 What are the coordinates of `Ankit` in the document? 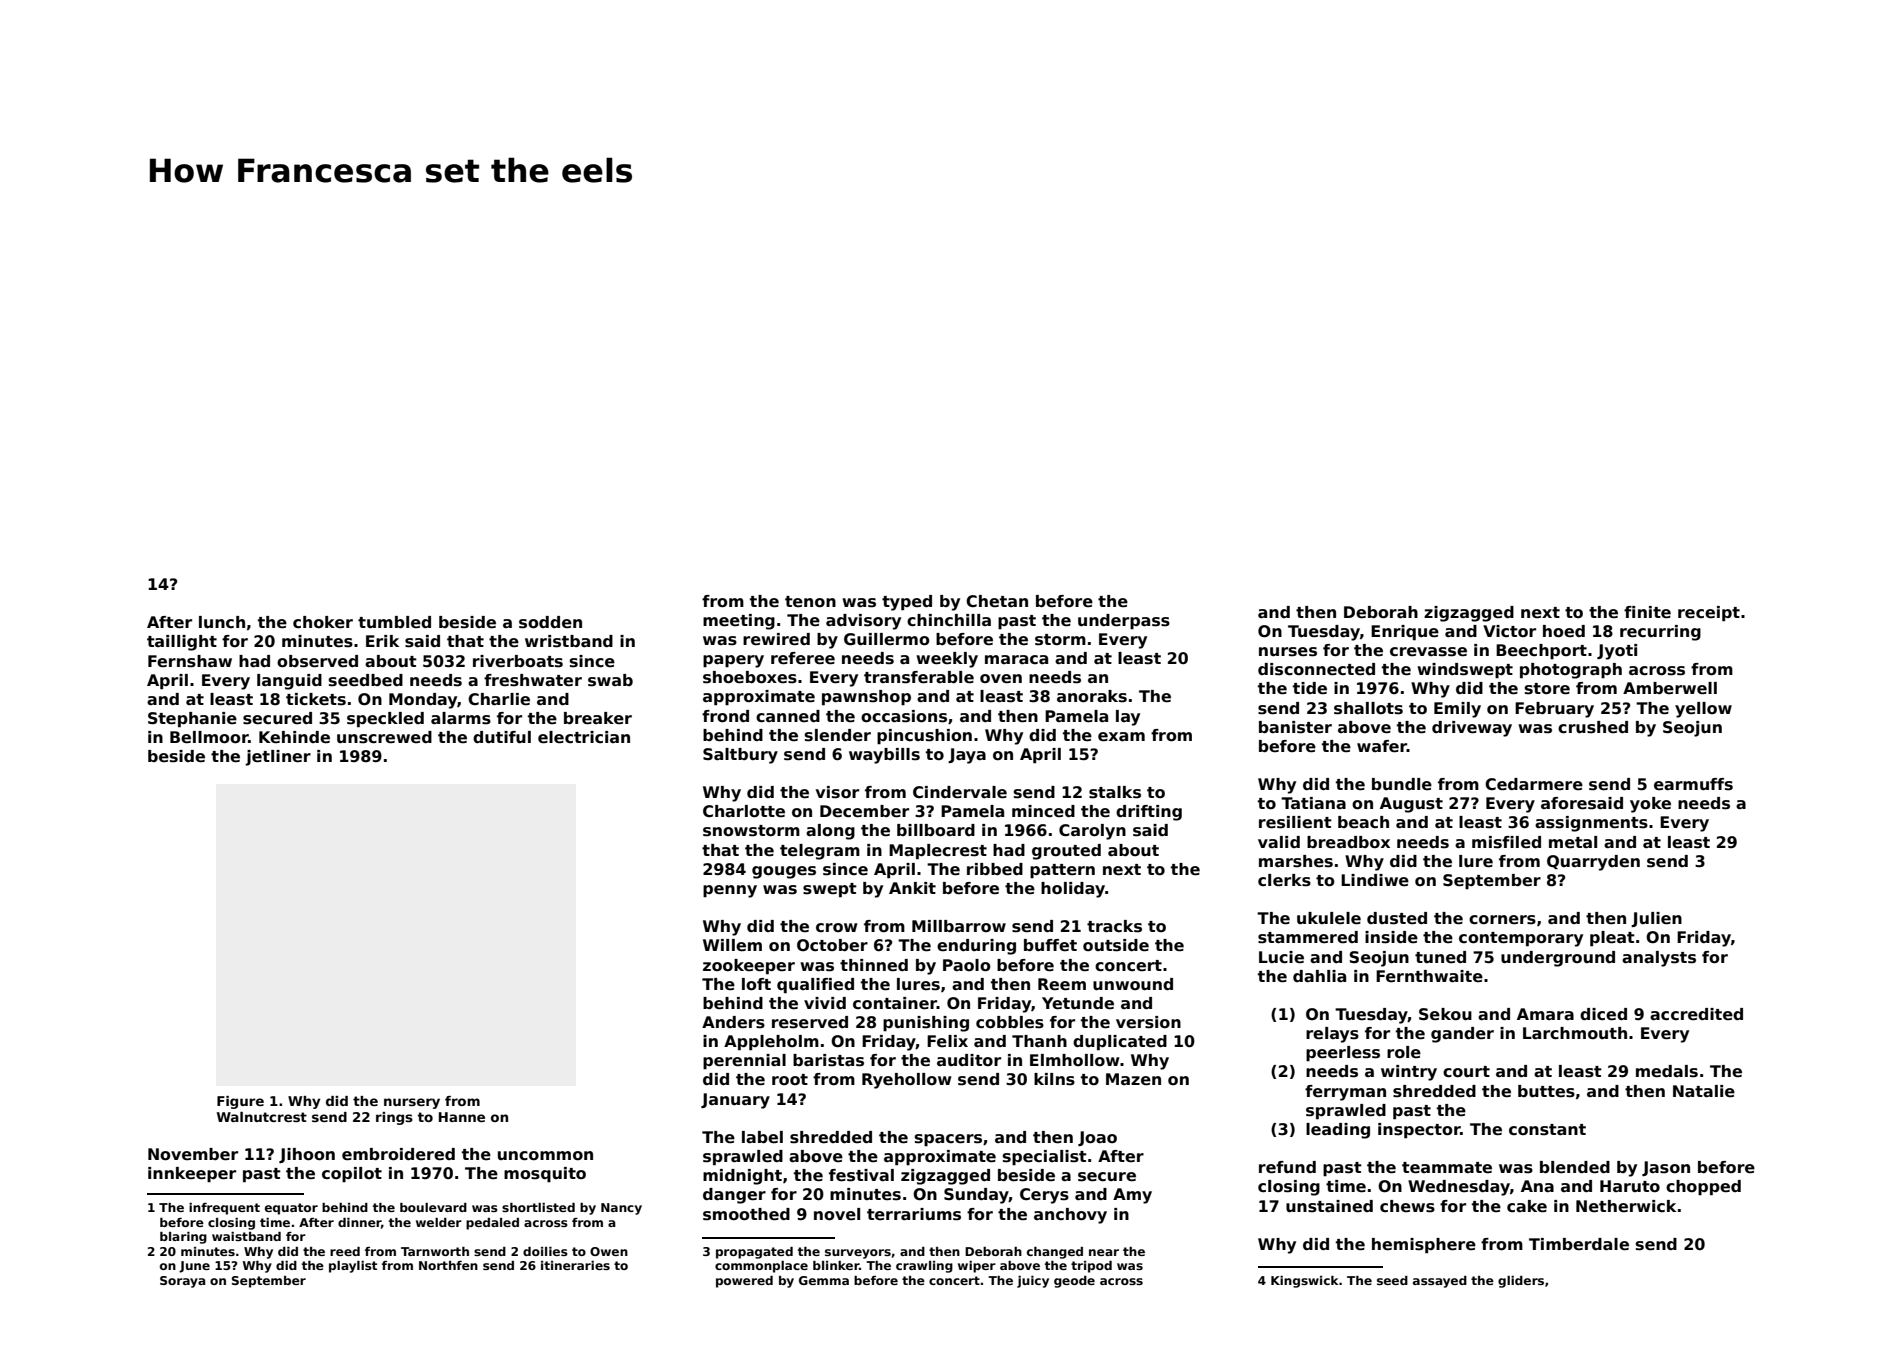 It's located at (912, 888).
